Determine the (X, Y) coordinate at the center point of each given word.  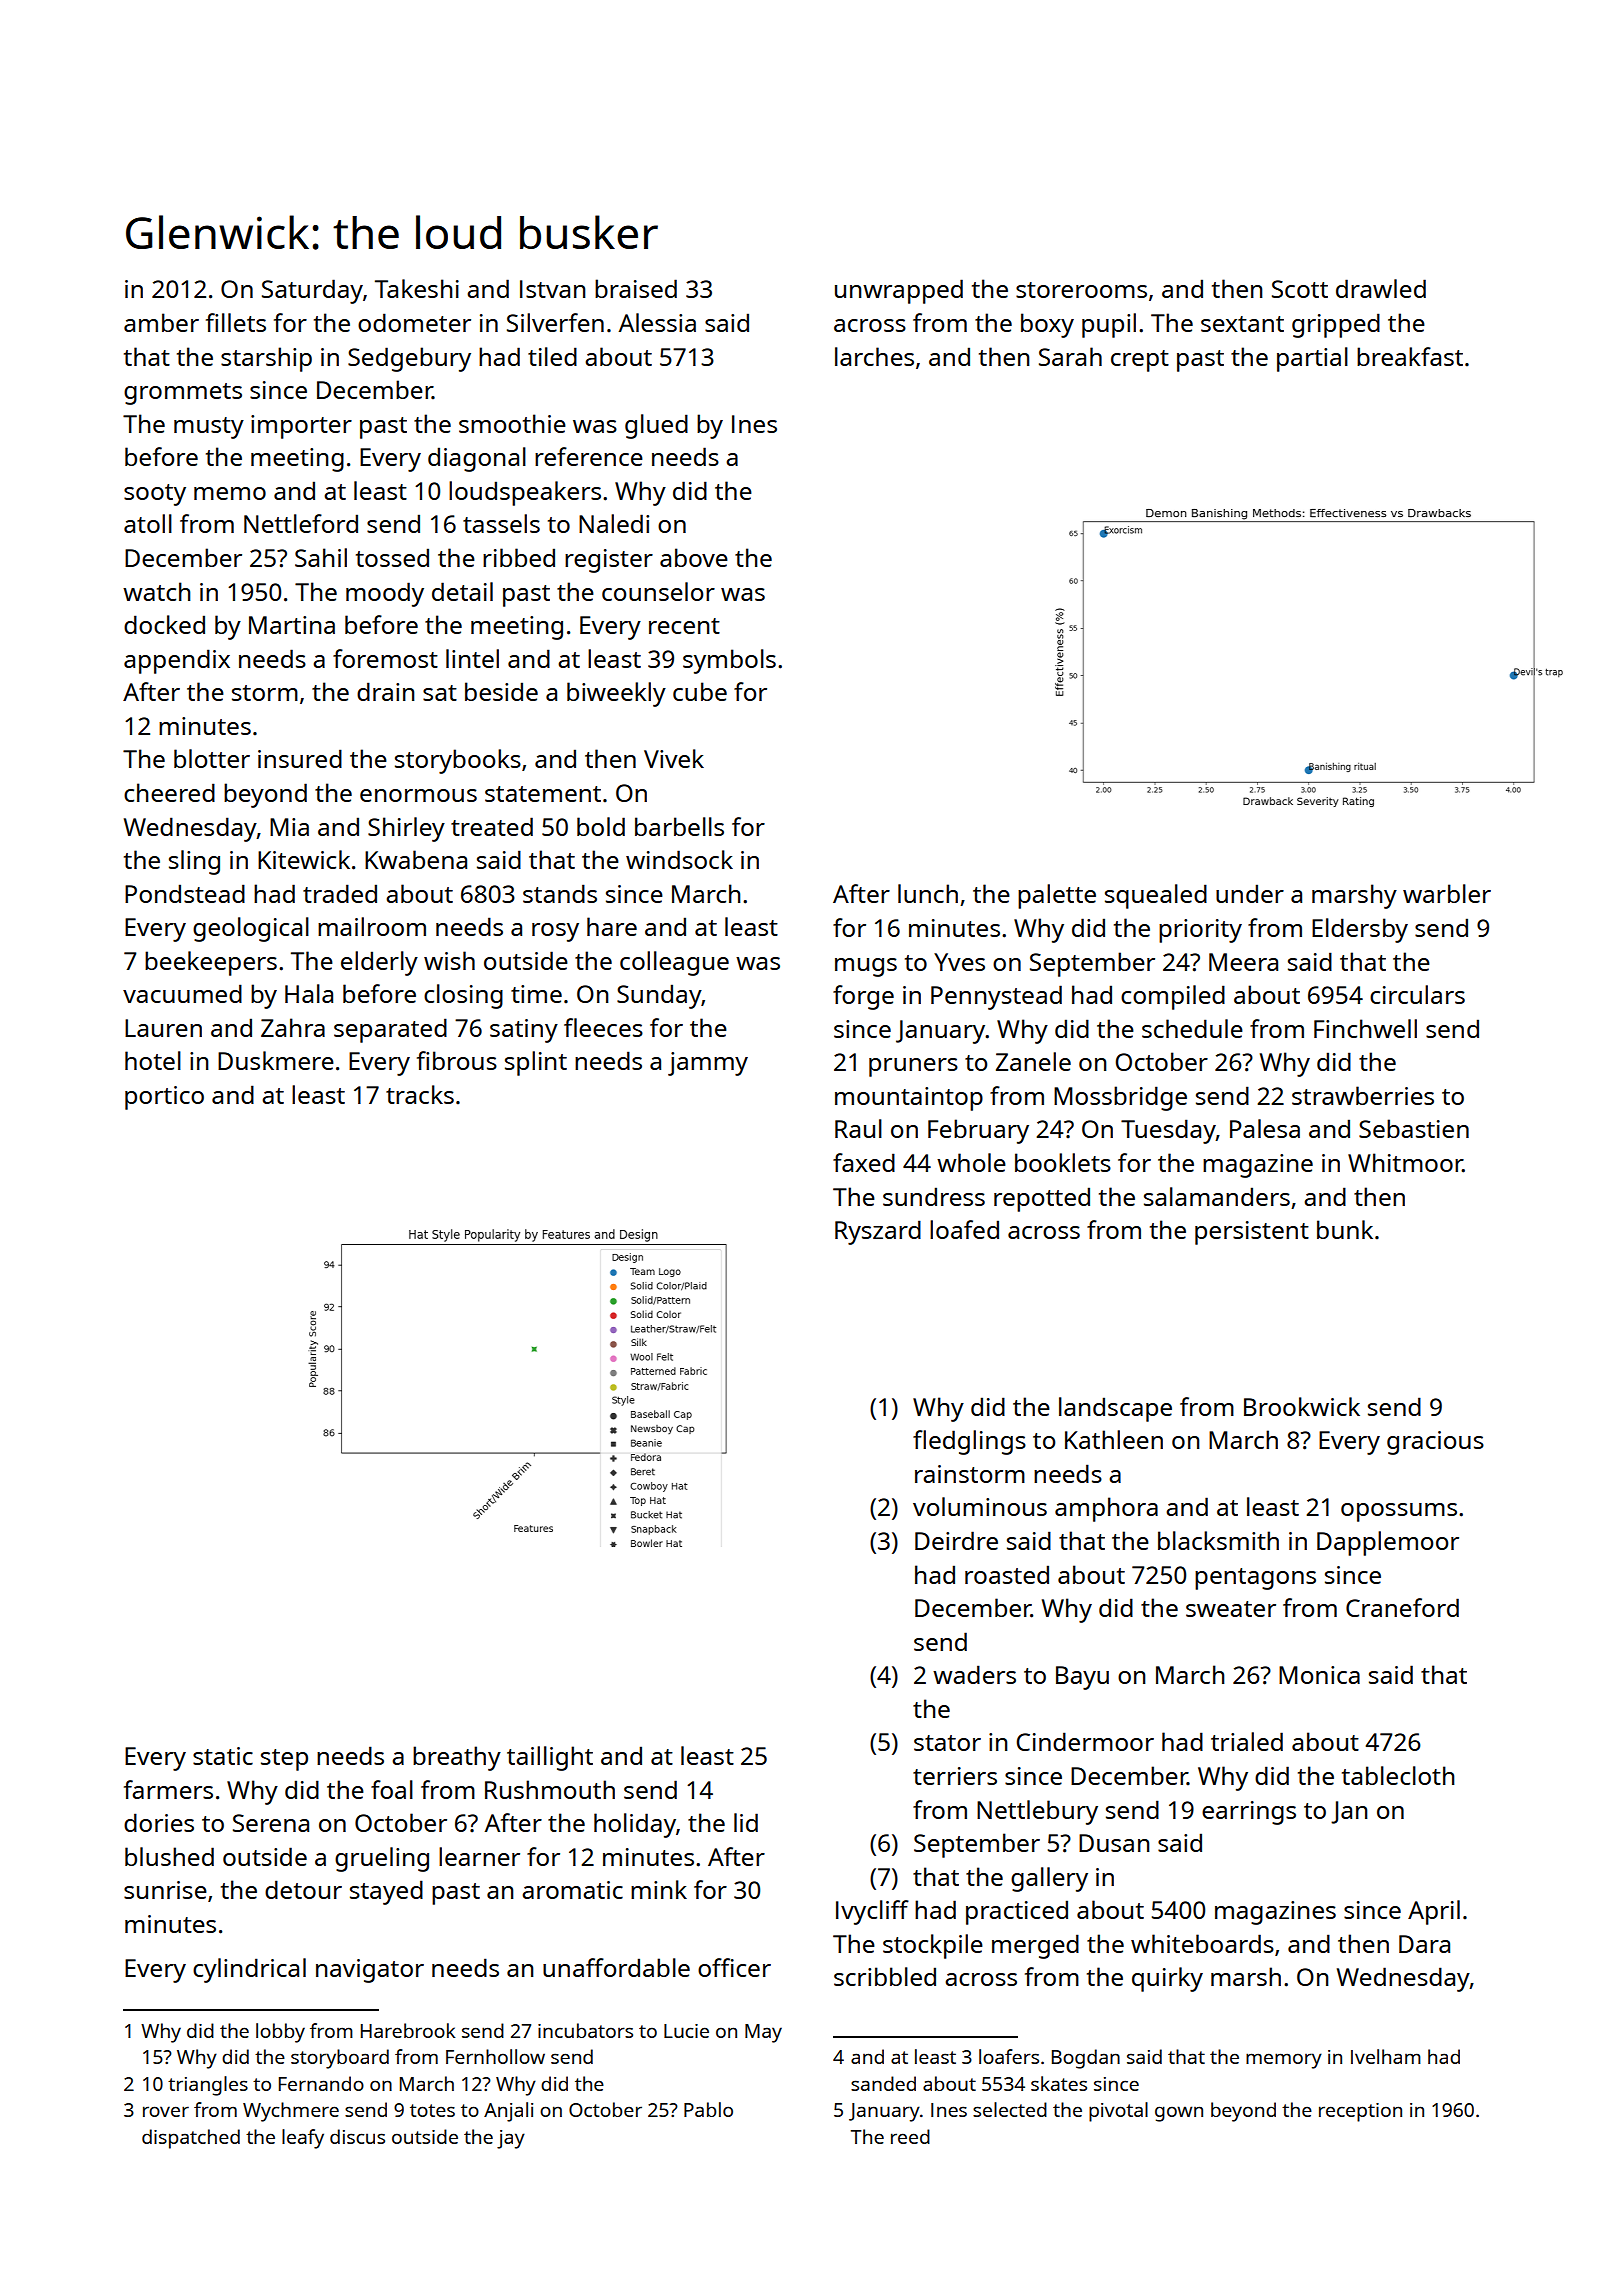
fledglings (969, 1442)
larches (874, 356)
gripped (1336, 325)
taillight (550, 1758)
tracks (420, 1094)
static (223, 1756)
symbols (729, 661)
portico (164, 1098)
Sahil (321, 557)
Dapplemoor (1388, 1543)
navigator (370, 1971)
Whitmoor (1405, 1162)
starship (266, 359)
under (1250, 893)
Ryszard (878, 1232)
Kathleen (1114, 1439)
